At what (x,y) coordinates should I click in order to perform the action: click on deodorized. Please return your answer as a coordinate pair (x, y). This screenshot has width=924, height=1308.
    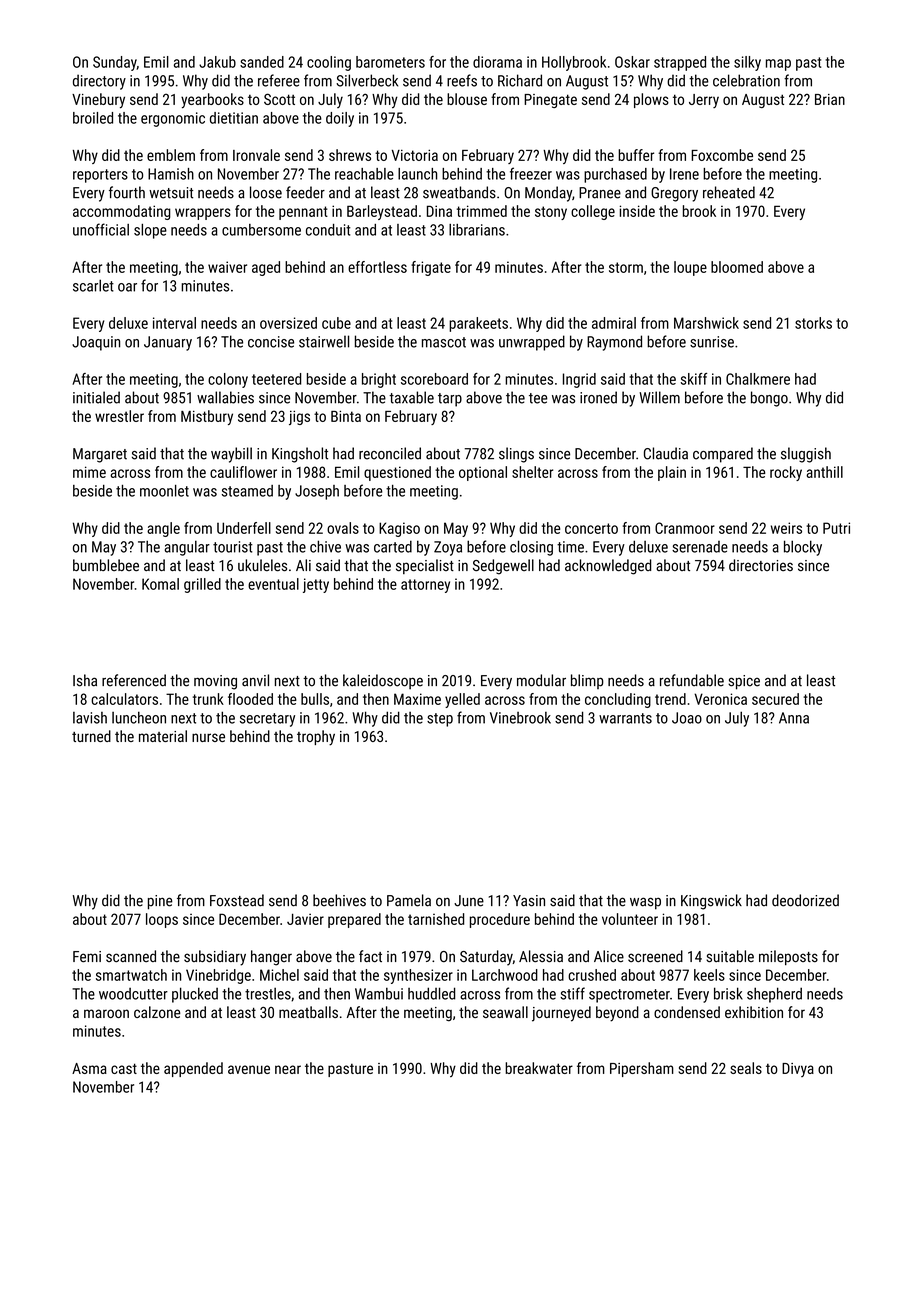
    Looking at the image, I should click on (805, 900).
